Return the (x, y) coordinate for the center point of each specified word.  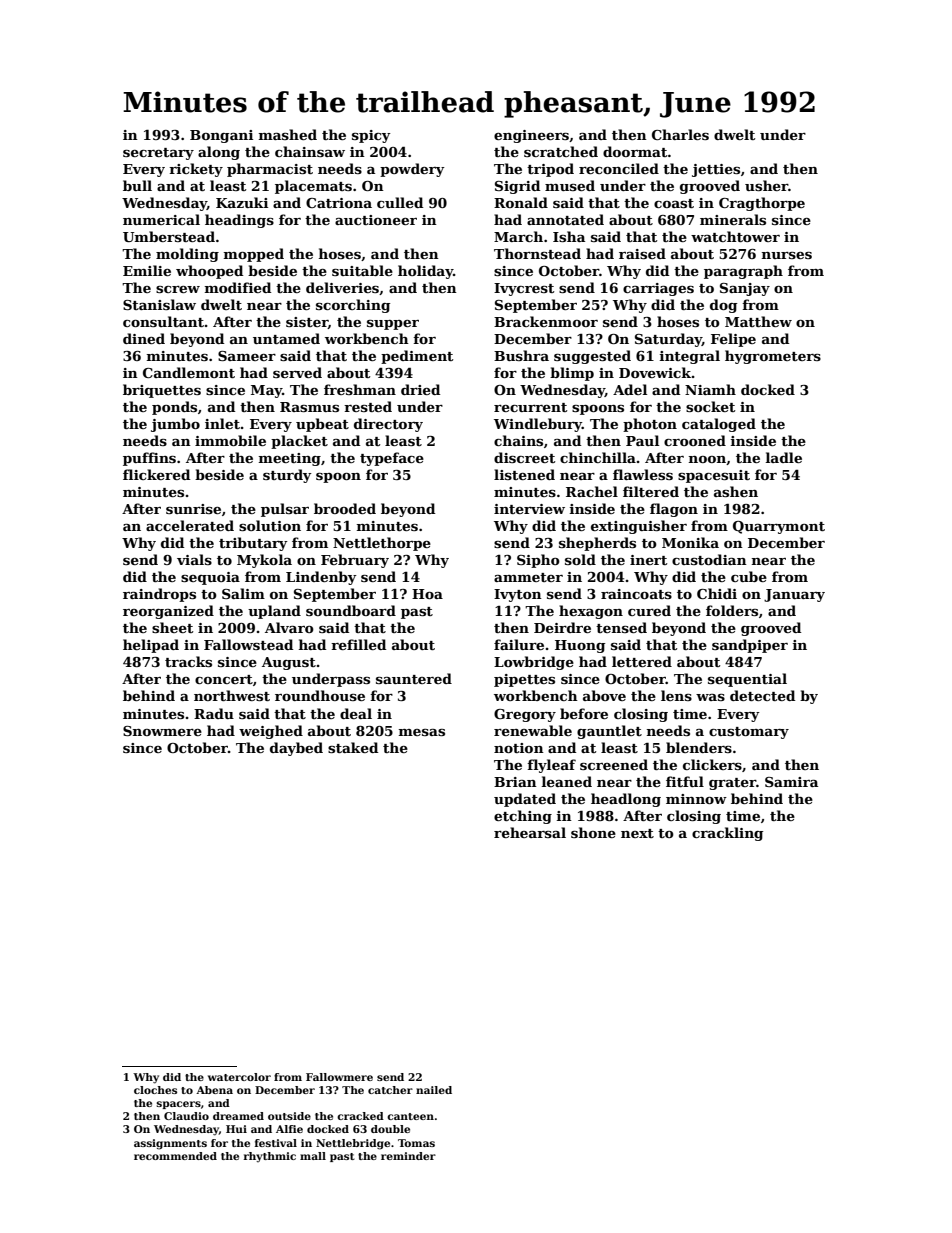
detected (762, 695)
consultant (163, 321)
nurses (787, 255)
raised (642, 253)
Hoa (427, 594)
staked (353, 747)
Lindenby (321, 578)
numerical (161, 219)
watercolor (239, 1077)
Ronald (521, 202)
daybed (296, 749)
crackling (727, 834)
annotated (565, 219)
